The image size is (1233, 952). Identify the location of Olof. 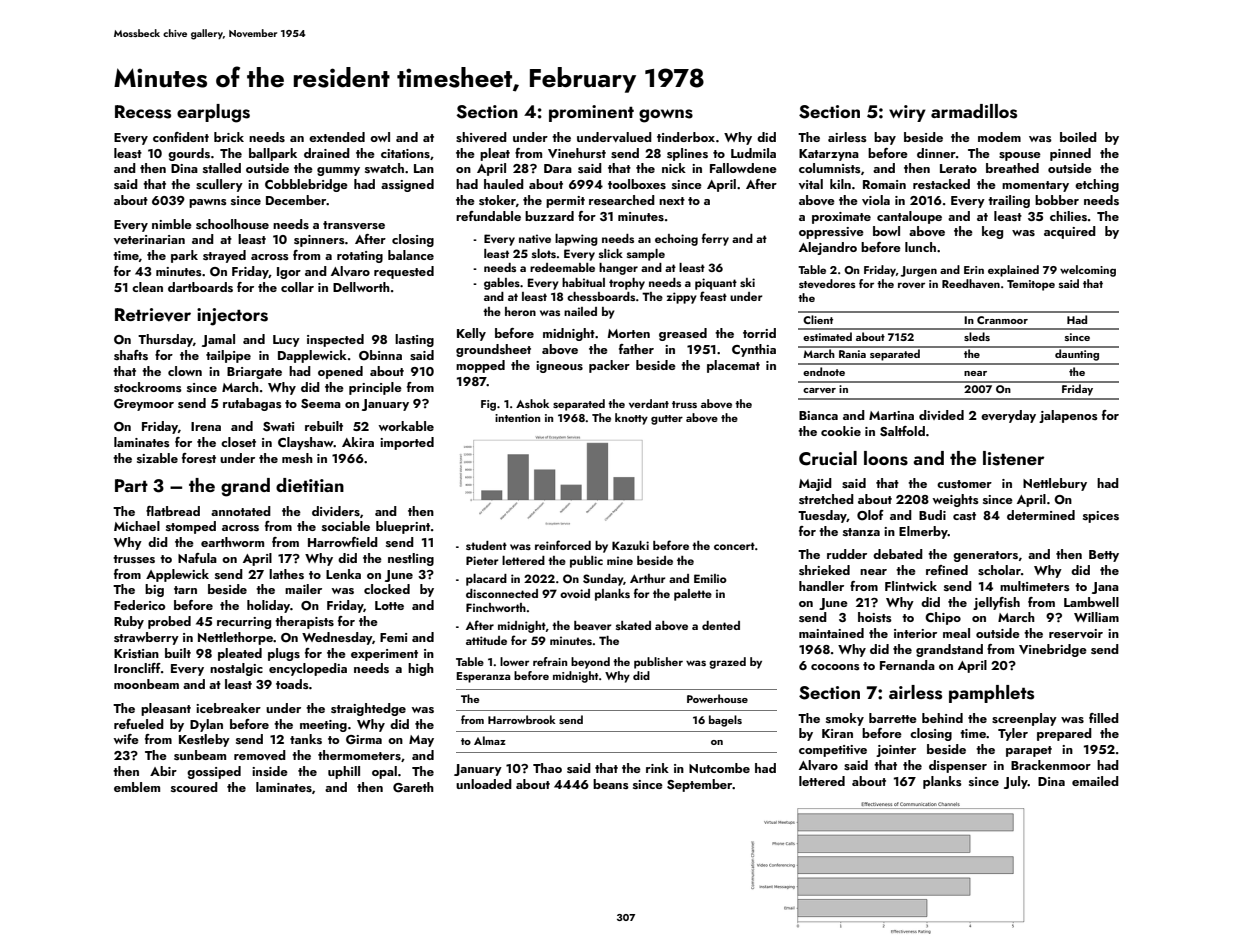
(870, 515).
